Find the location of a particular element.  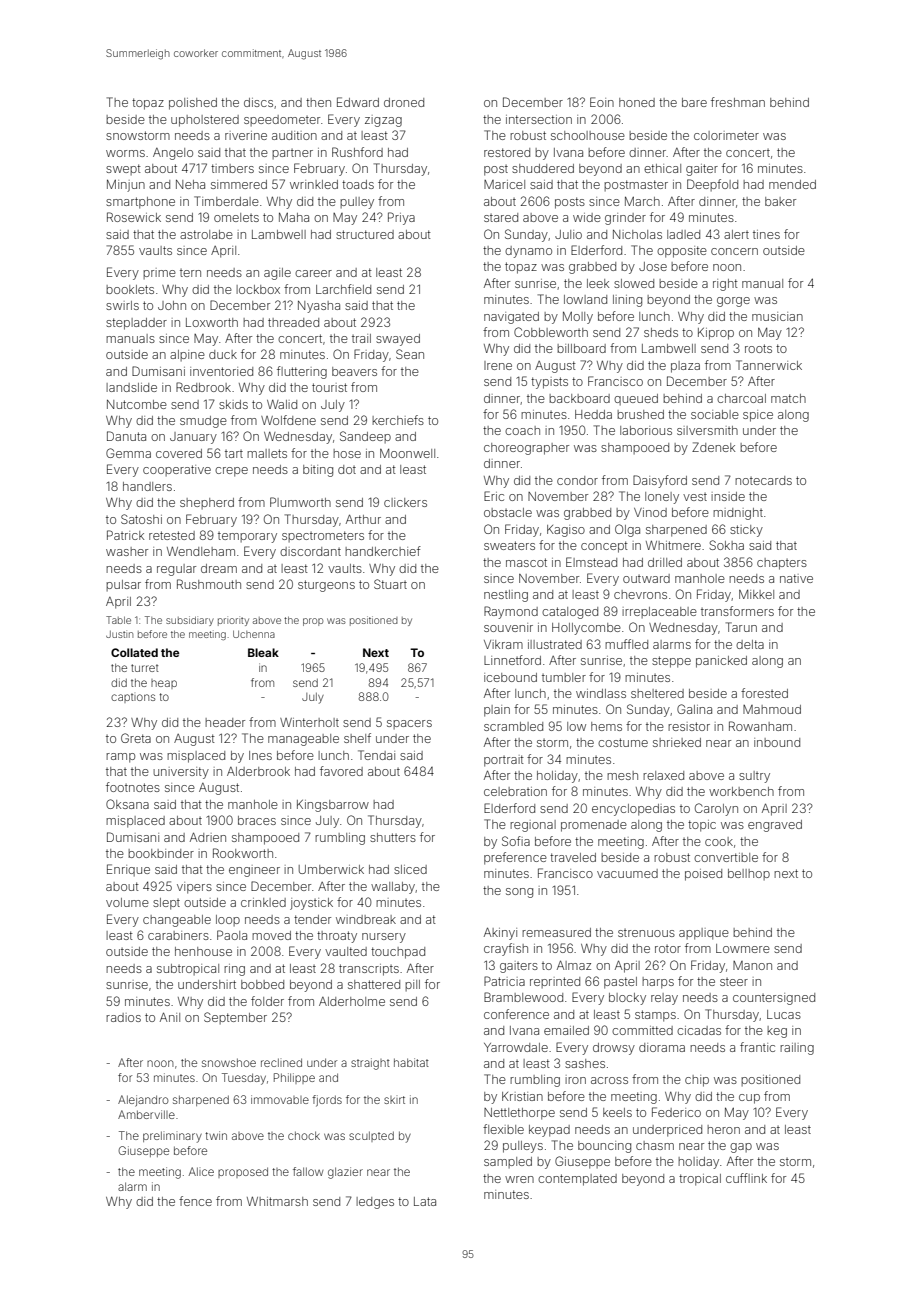

Moonwell is located at coordinates (407, 453).
